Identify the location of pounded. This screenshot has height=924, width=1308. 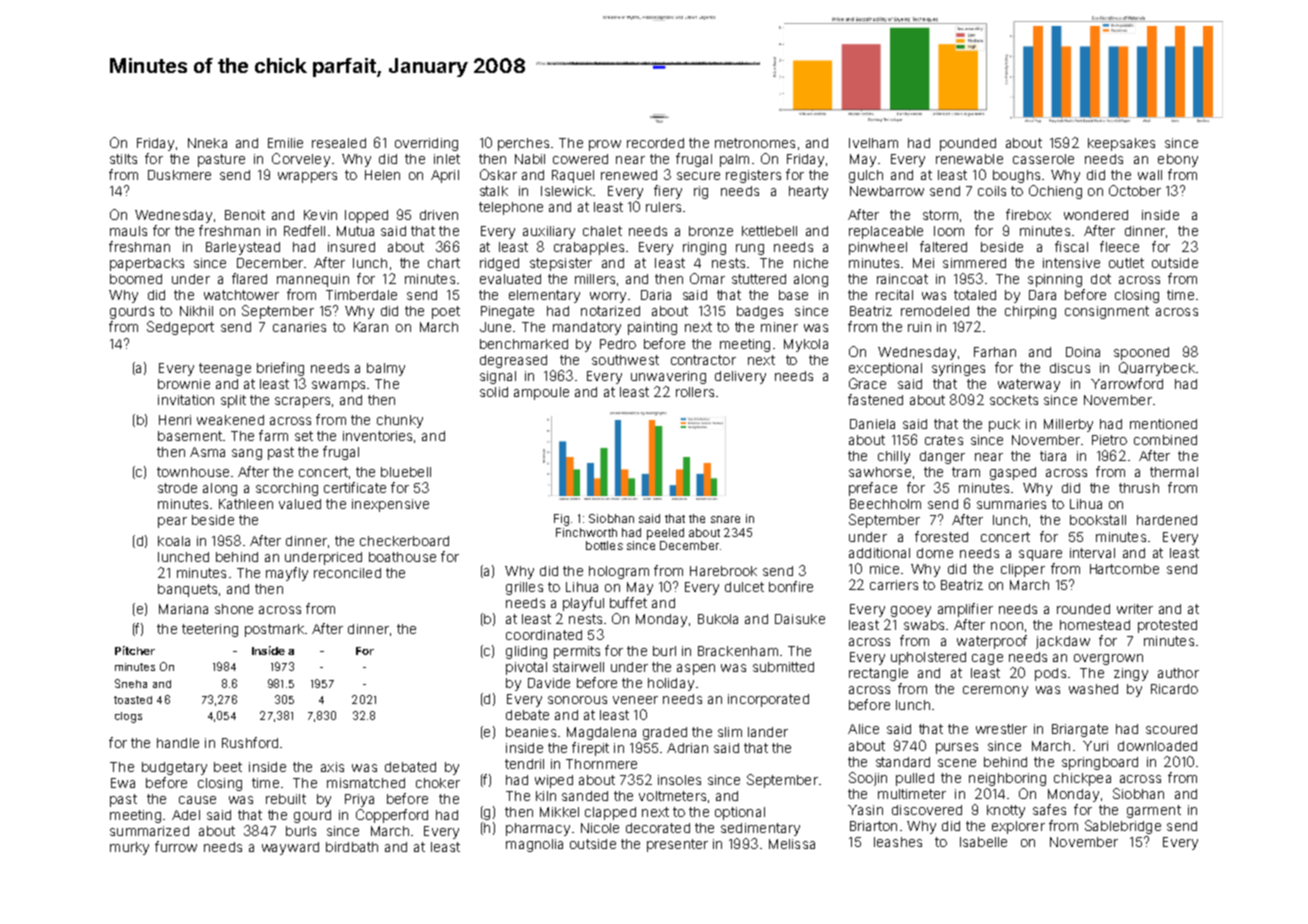
(968, 144).
